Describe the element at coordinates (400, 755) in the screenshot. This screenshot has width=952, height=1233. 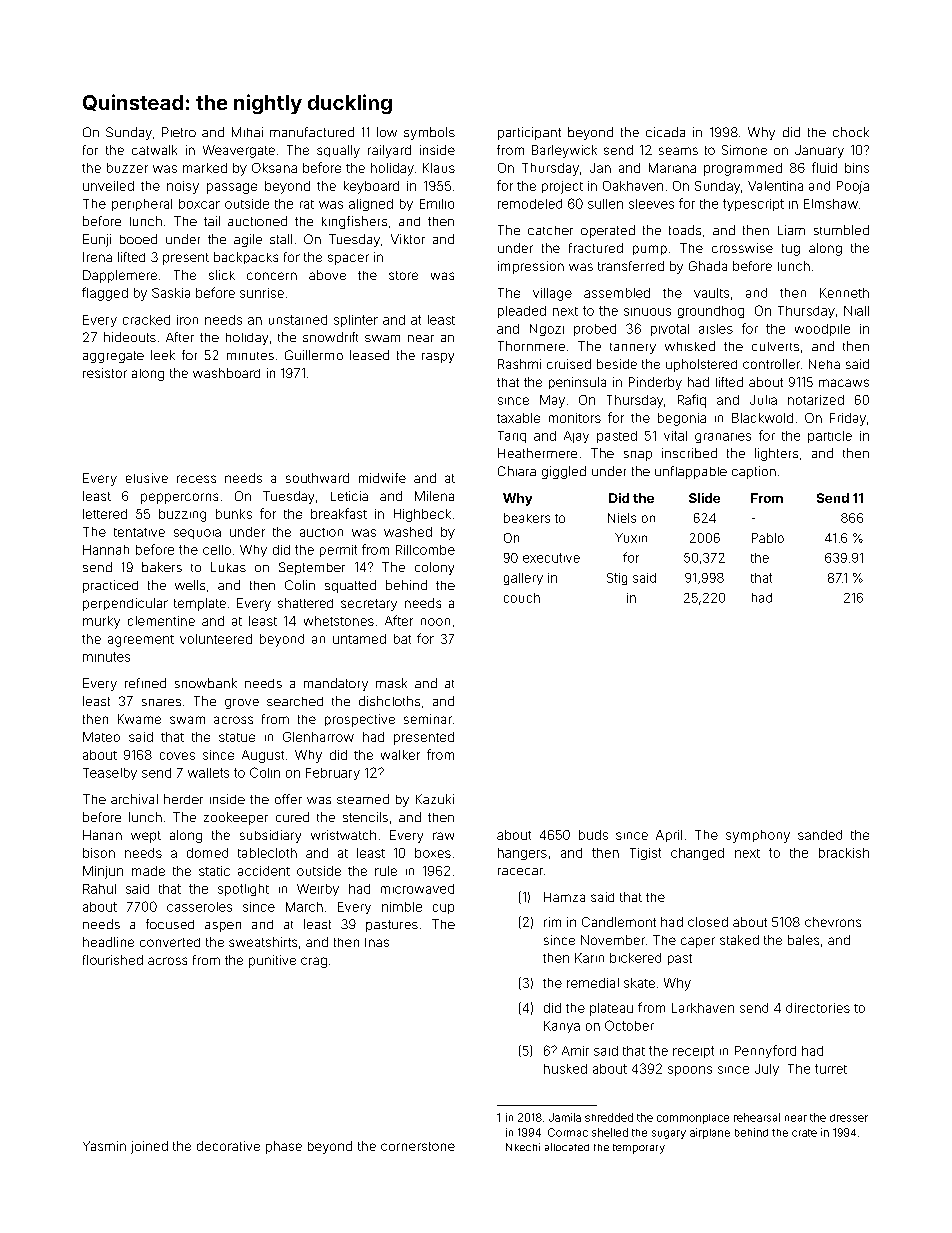
I see `walker` at that location.
